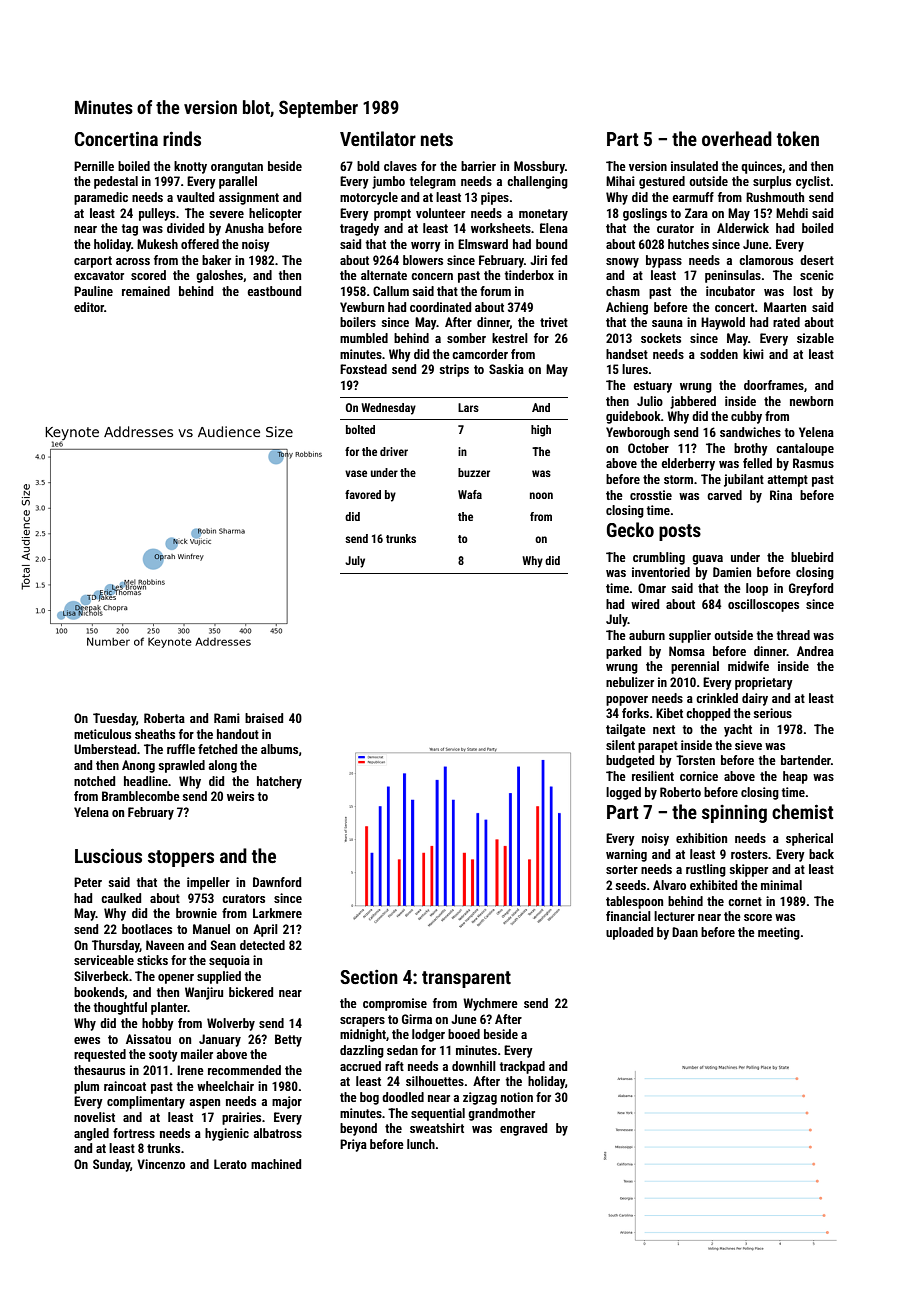  Describe the element at coordinates (161, 1164) in the screenshot. I see `Vincenzo` at that location.
